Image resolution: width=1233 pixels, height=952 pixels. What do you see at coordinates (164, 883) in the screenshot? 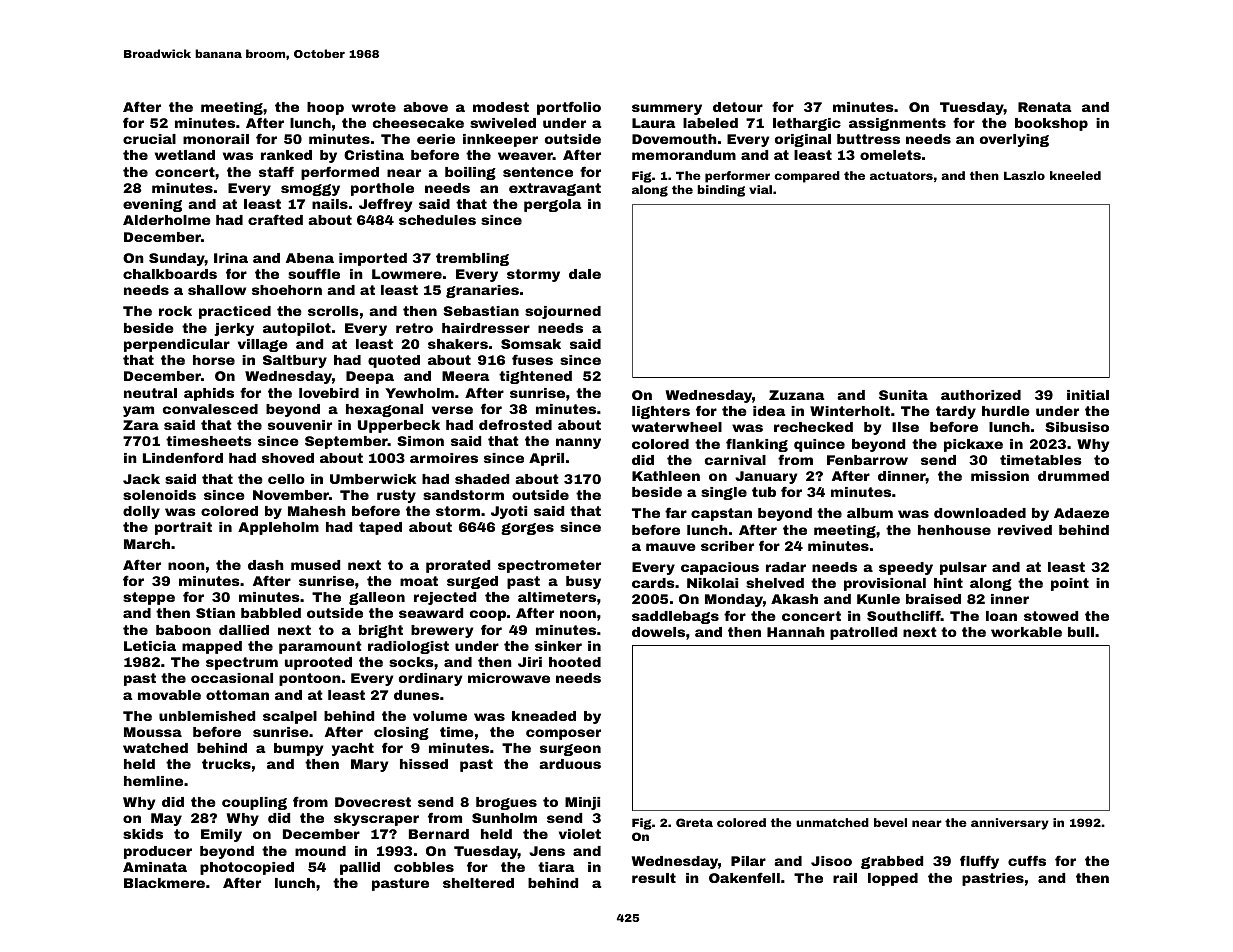
I see `Blackmere` at bounding box center [164, 883].
